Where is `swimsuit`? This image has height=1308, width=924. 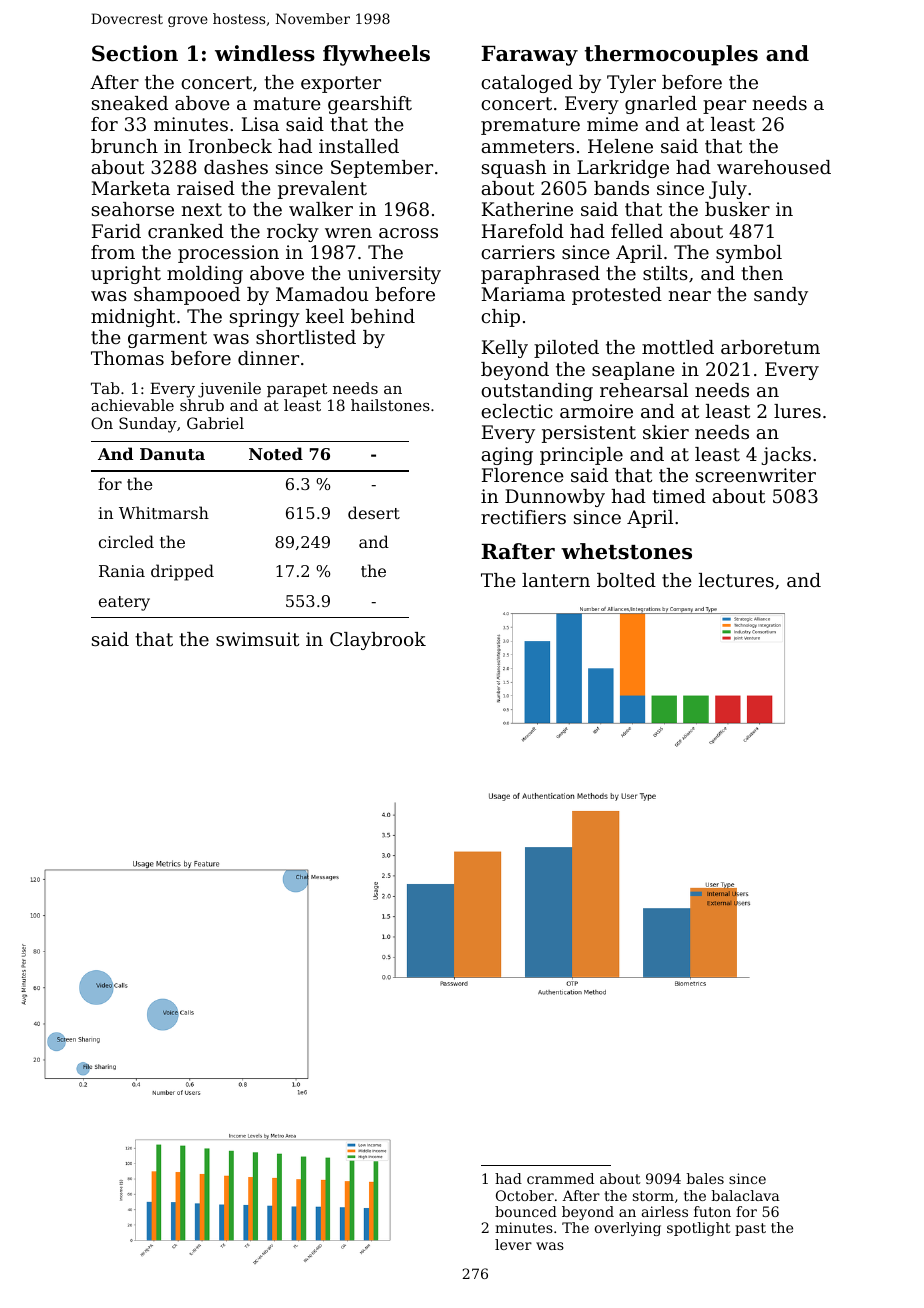 swimsuit is located at coordinates (257, 639).
